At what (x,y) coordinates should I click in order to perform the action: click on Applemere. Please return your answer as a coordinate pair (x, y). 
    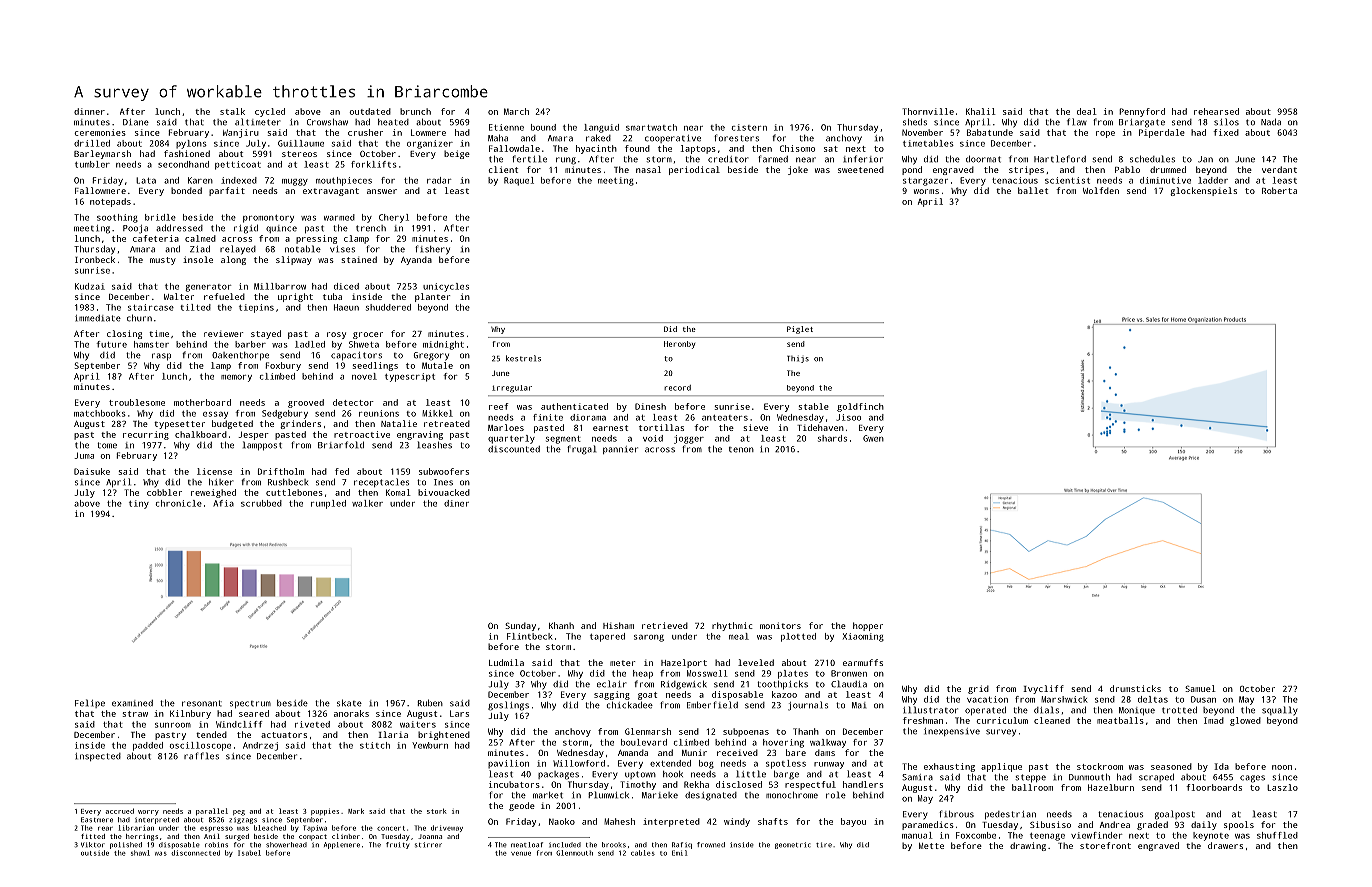
    Looking at the image, I should click on (342, 845).
